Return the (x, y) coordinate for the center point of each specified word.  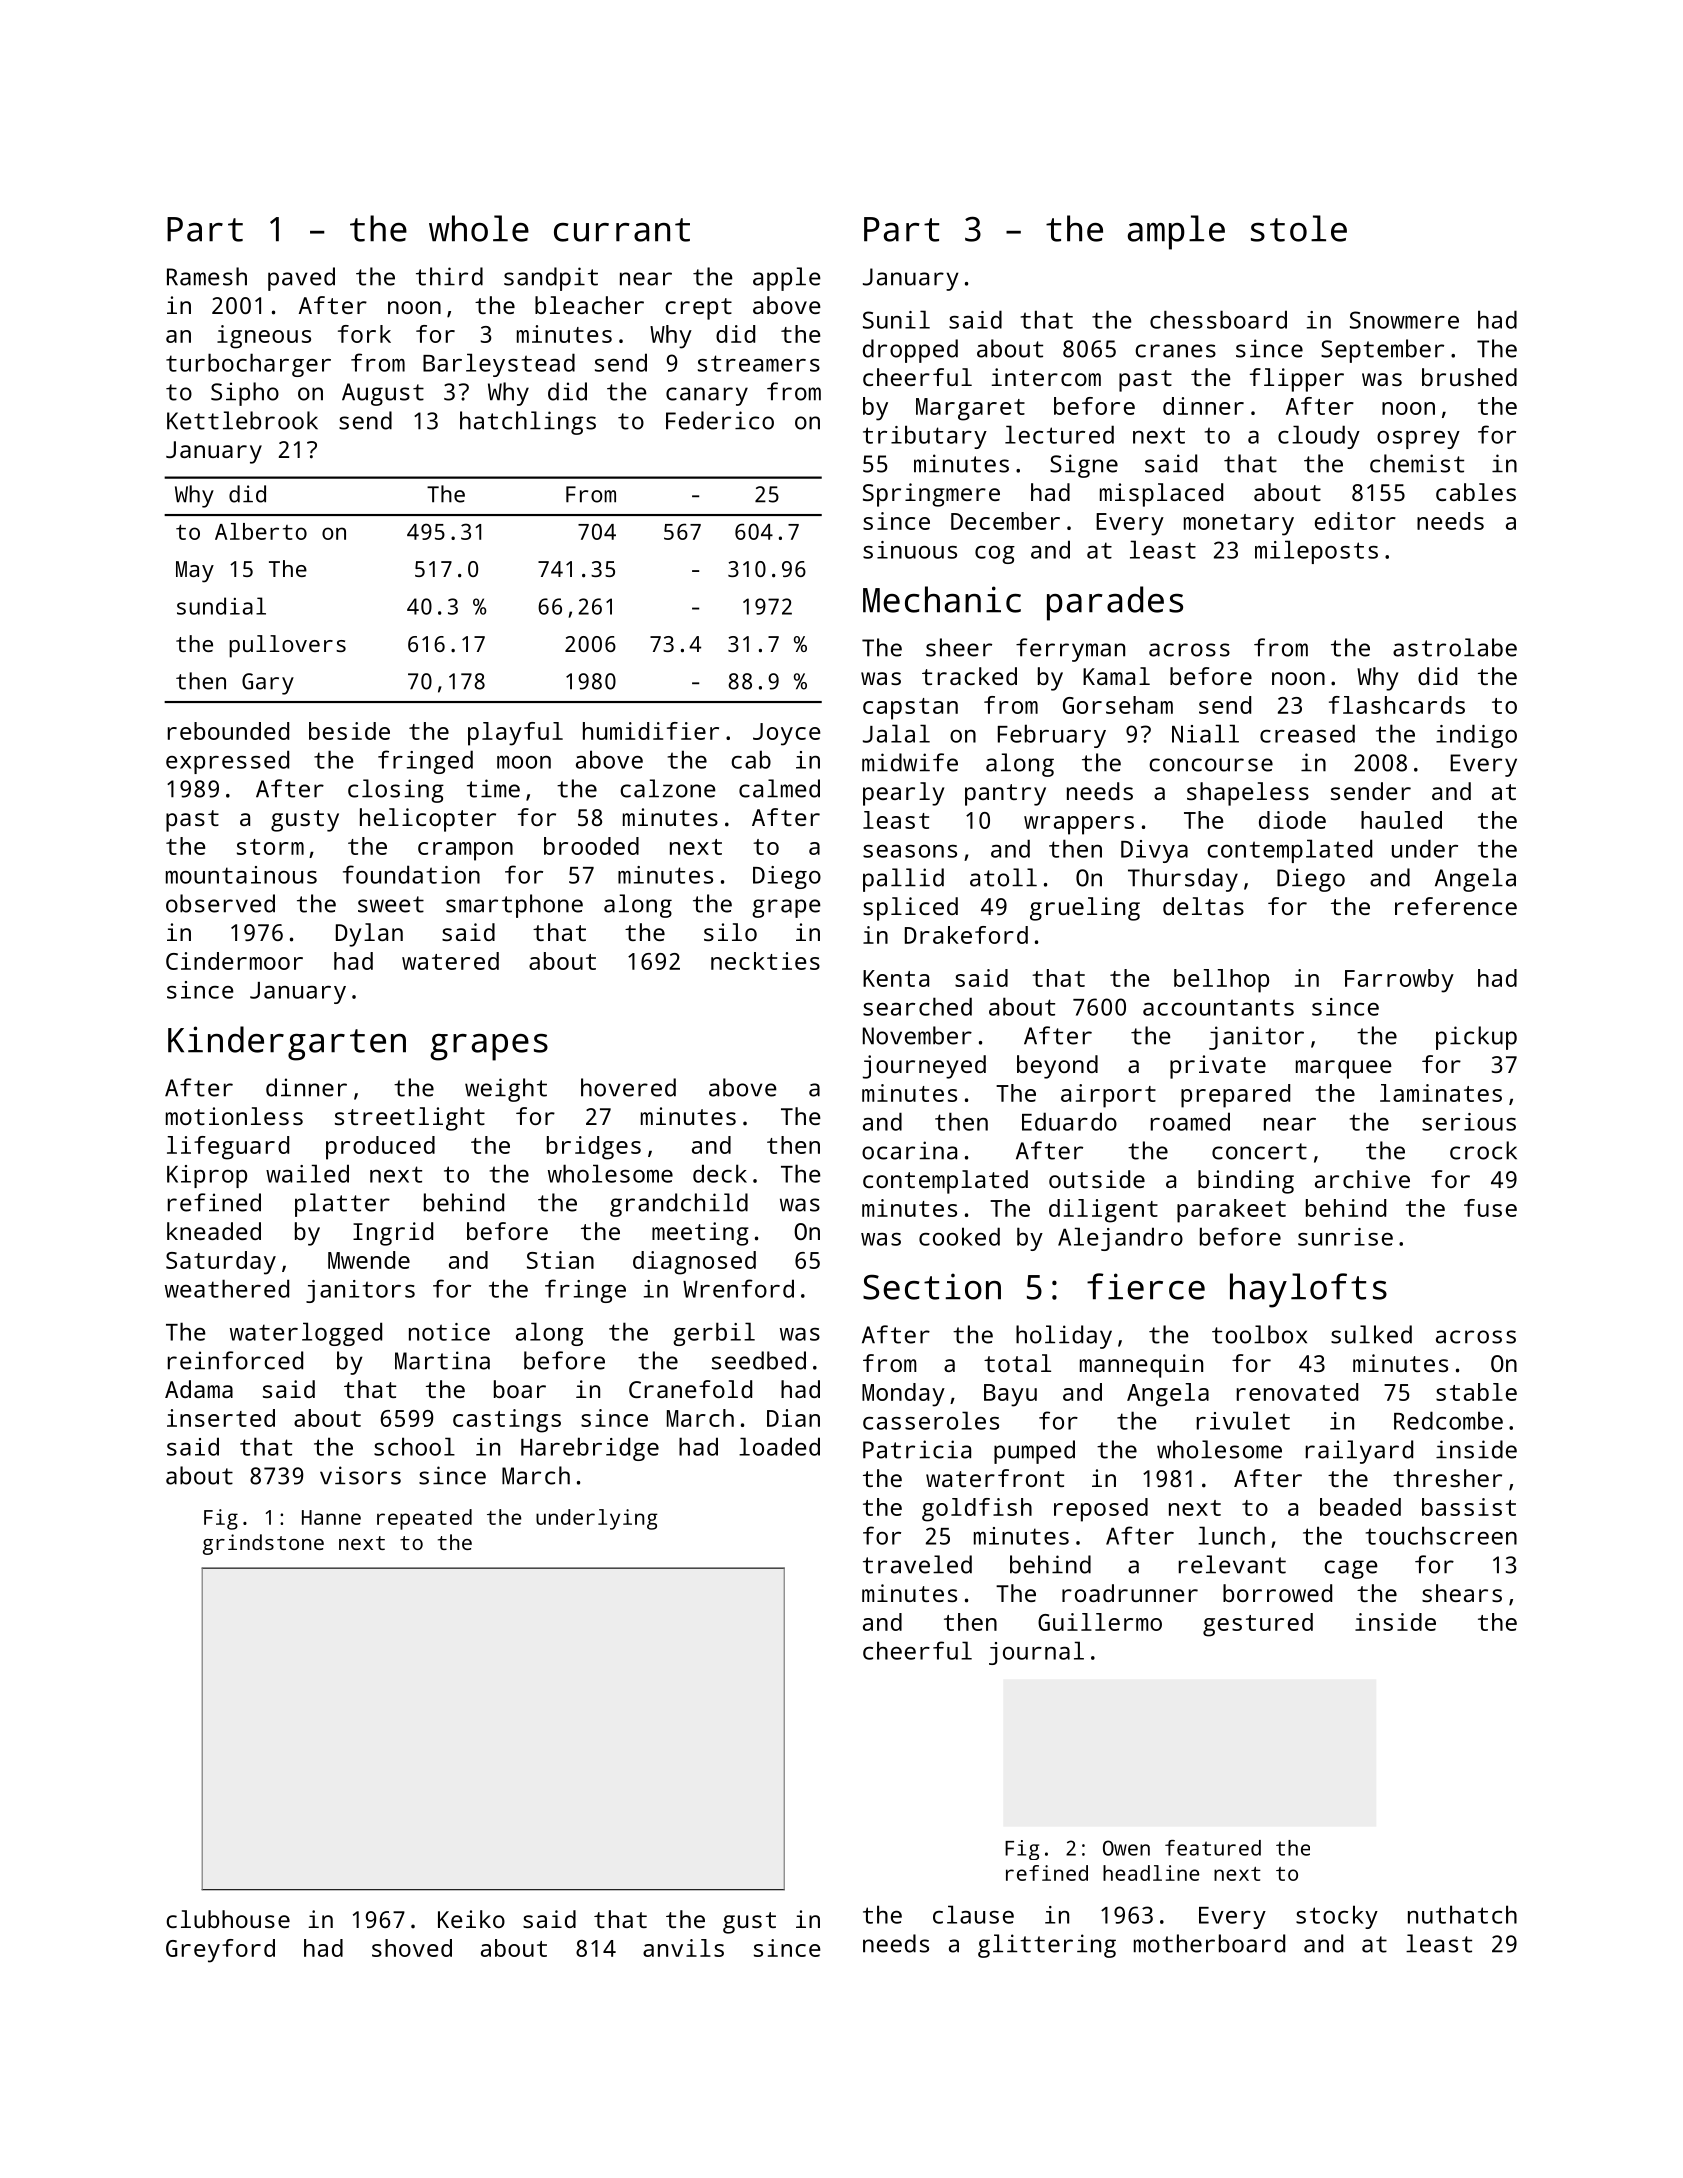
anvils (683, 1948)
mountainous (241, 875)
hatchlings (528, 423)
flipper (1297, 380)
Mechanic (942, 599)
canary (707, 396)
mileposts (1316, 552)
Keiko (471, 1919)
